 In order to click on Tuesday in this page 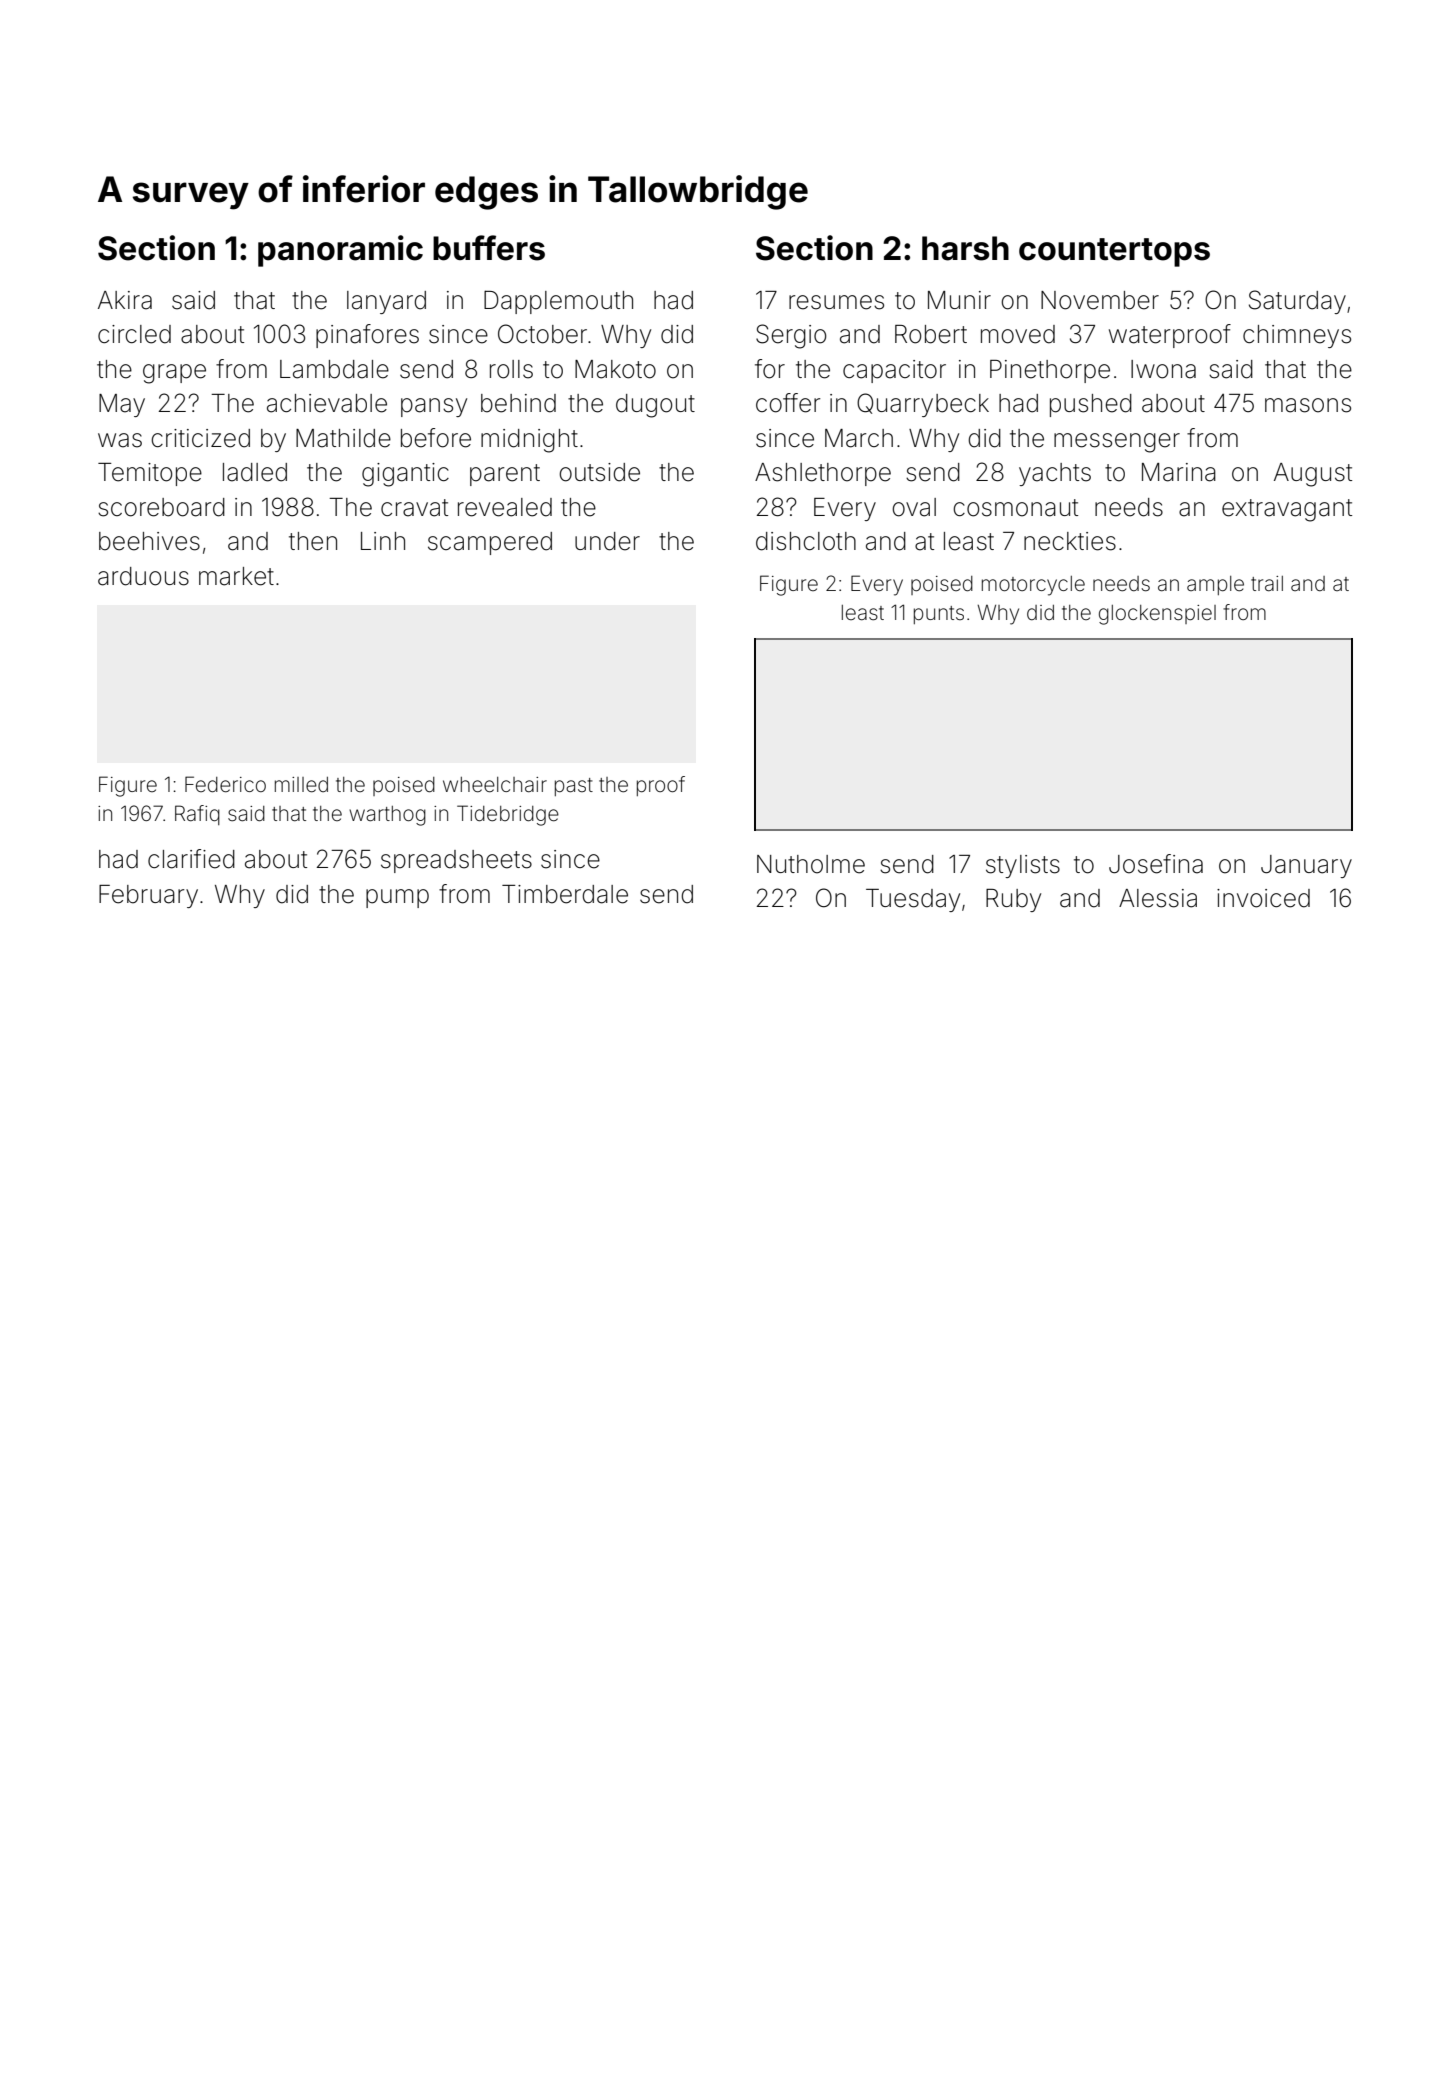, I will do `click(913, 900)`.
